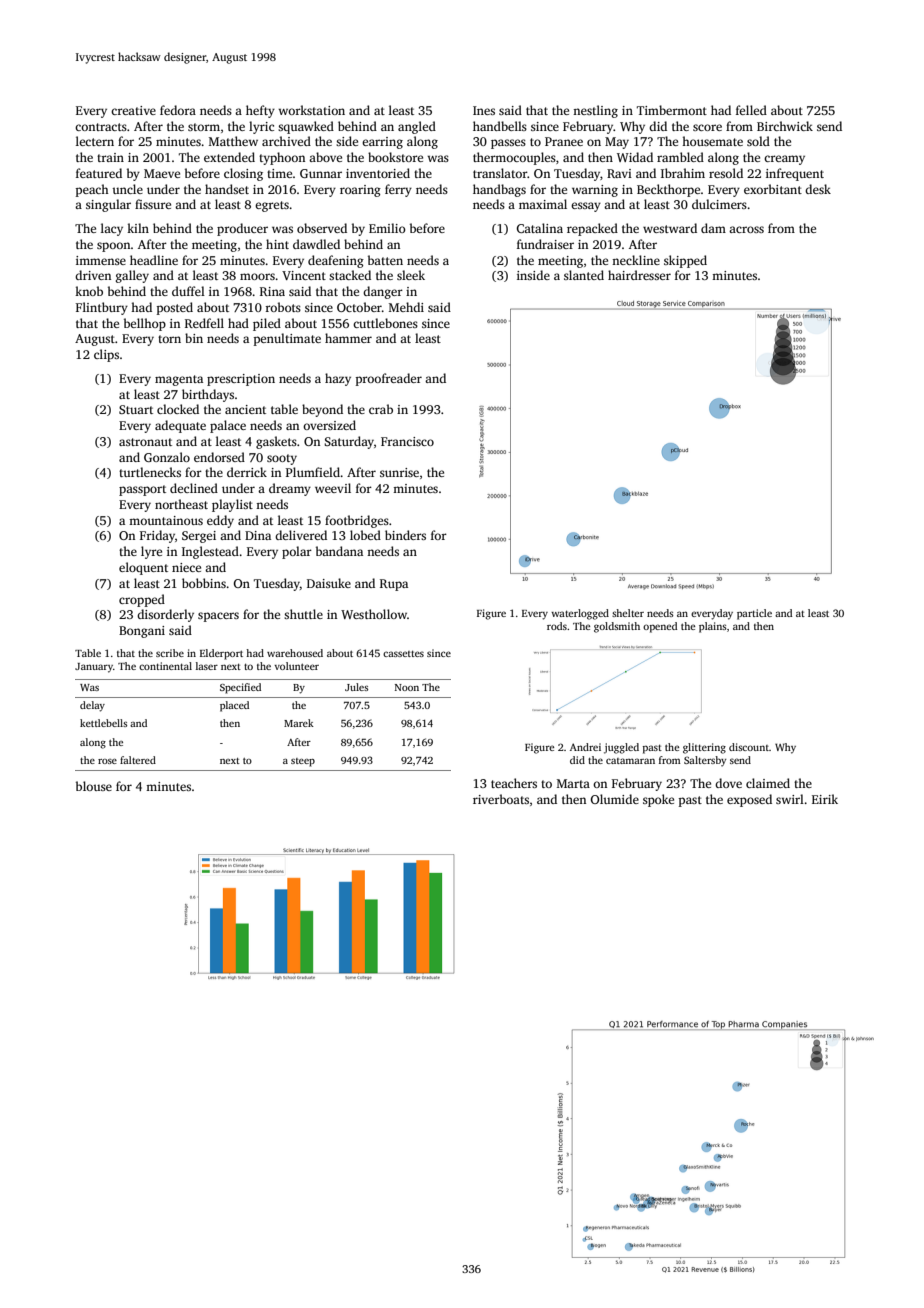 The height and width of the screenshot is (1308, 924). What do you see at coordinates (329, 583) in the screenshot?
I see `Daisuke` at bounding box center [329, 583].
